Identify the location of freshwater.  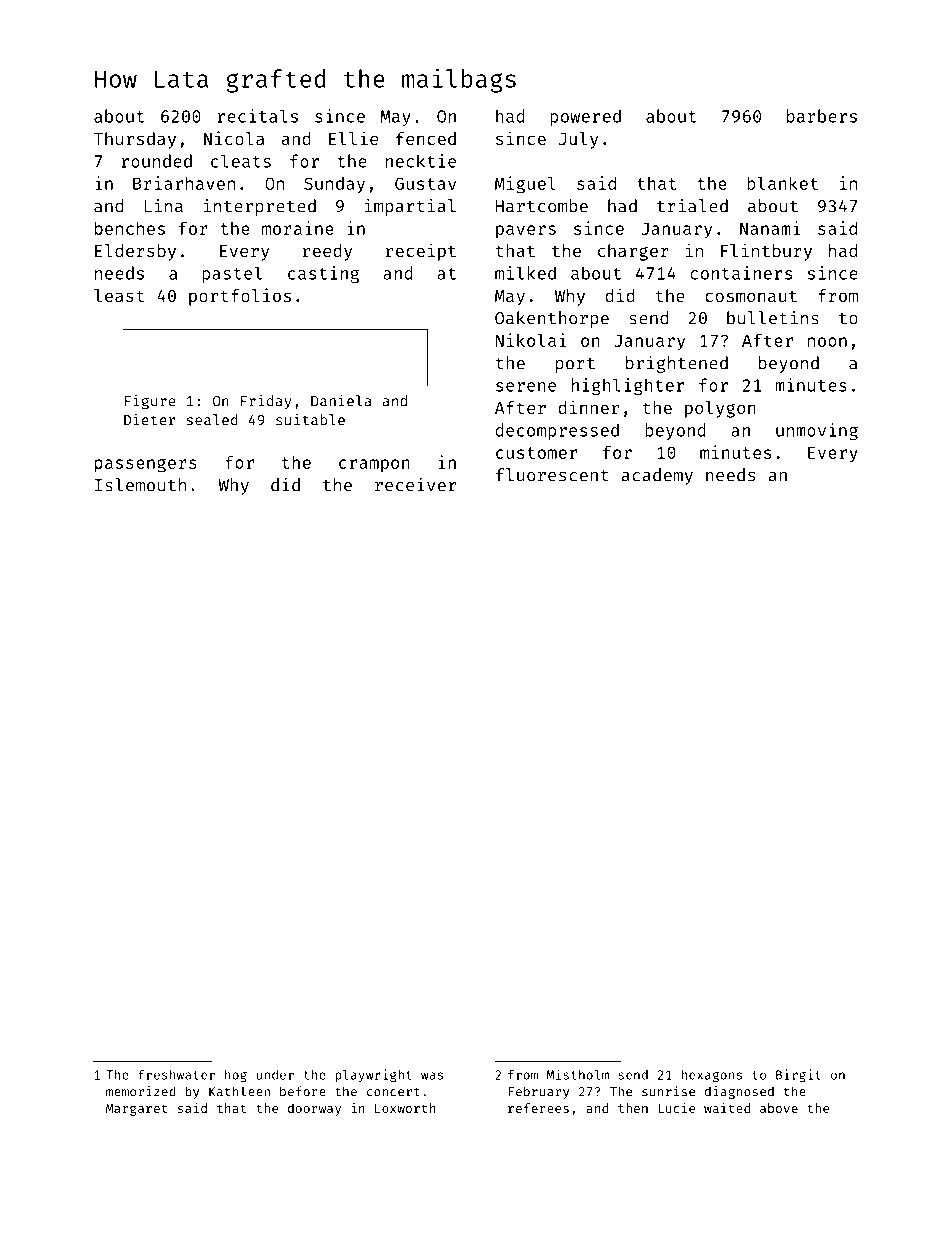
(176, 1074).
